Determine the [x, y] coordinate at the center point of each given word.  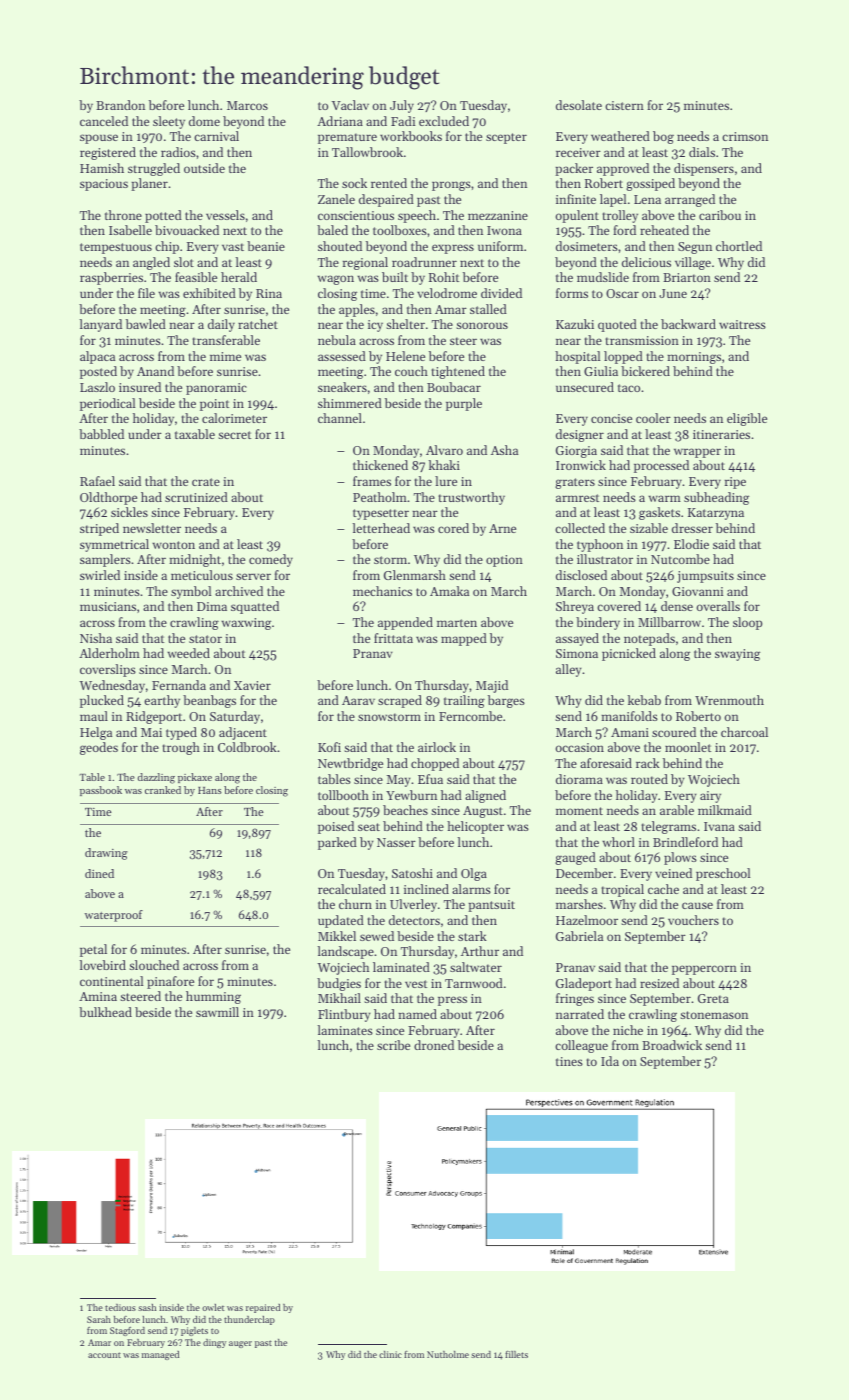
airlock [437, 747]
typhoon [600, 545]
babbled [101, 434]
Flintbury [344, 1015]
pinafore [170, 982]
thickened [380, 465]
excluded [444, 121]
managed [160, 1355]
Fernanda [179, 685]
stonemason [714, 1015]
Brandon [120, 105]
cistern [624, 105]
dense [677, 606]
